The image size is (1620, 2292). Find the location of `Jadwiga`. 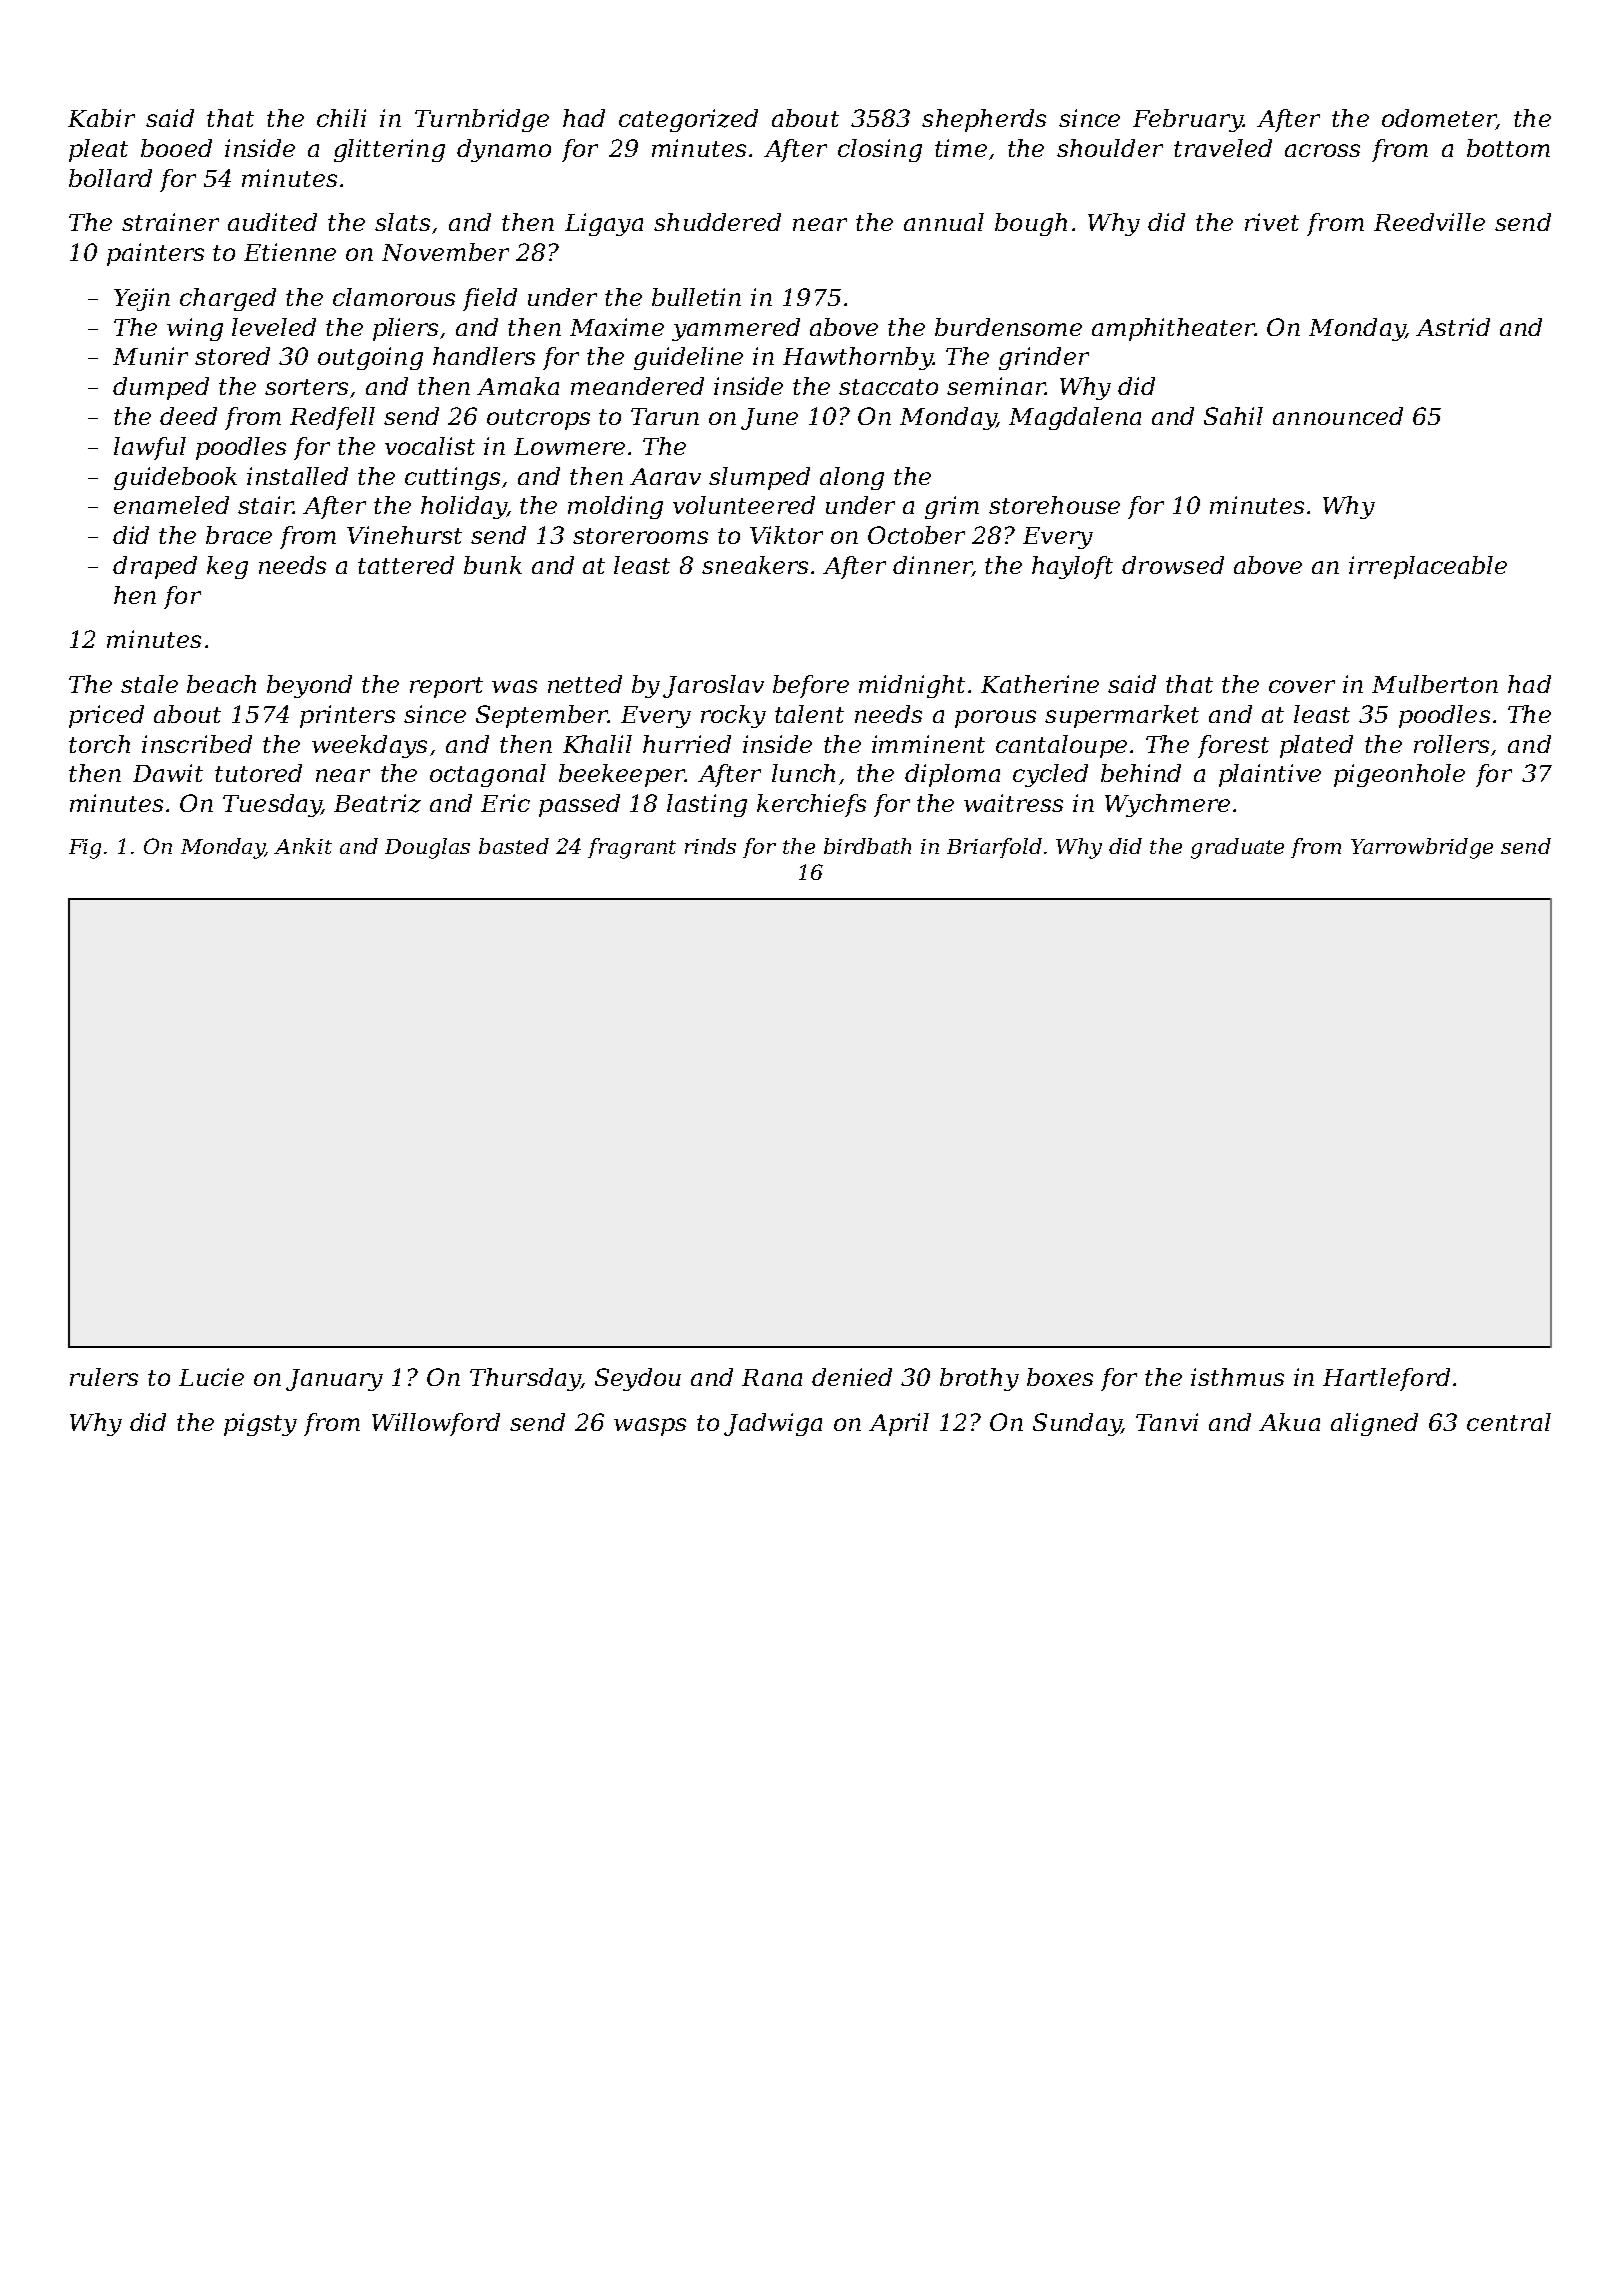

Jadwiga is located at coordinates (773, 1424).
